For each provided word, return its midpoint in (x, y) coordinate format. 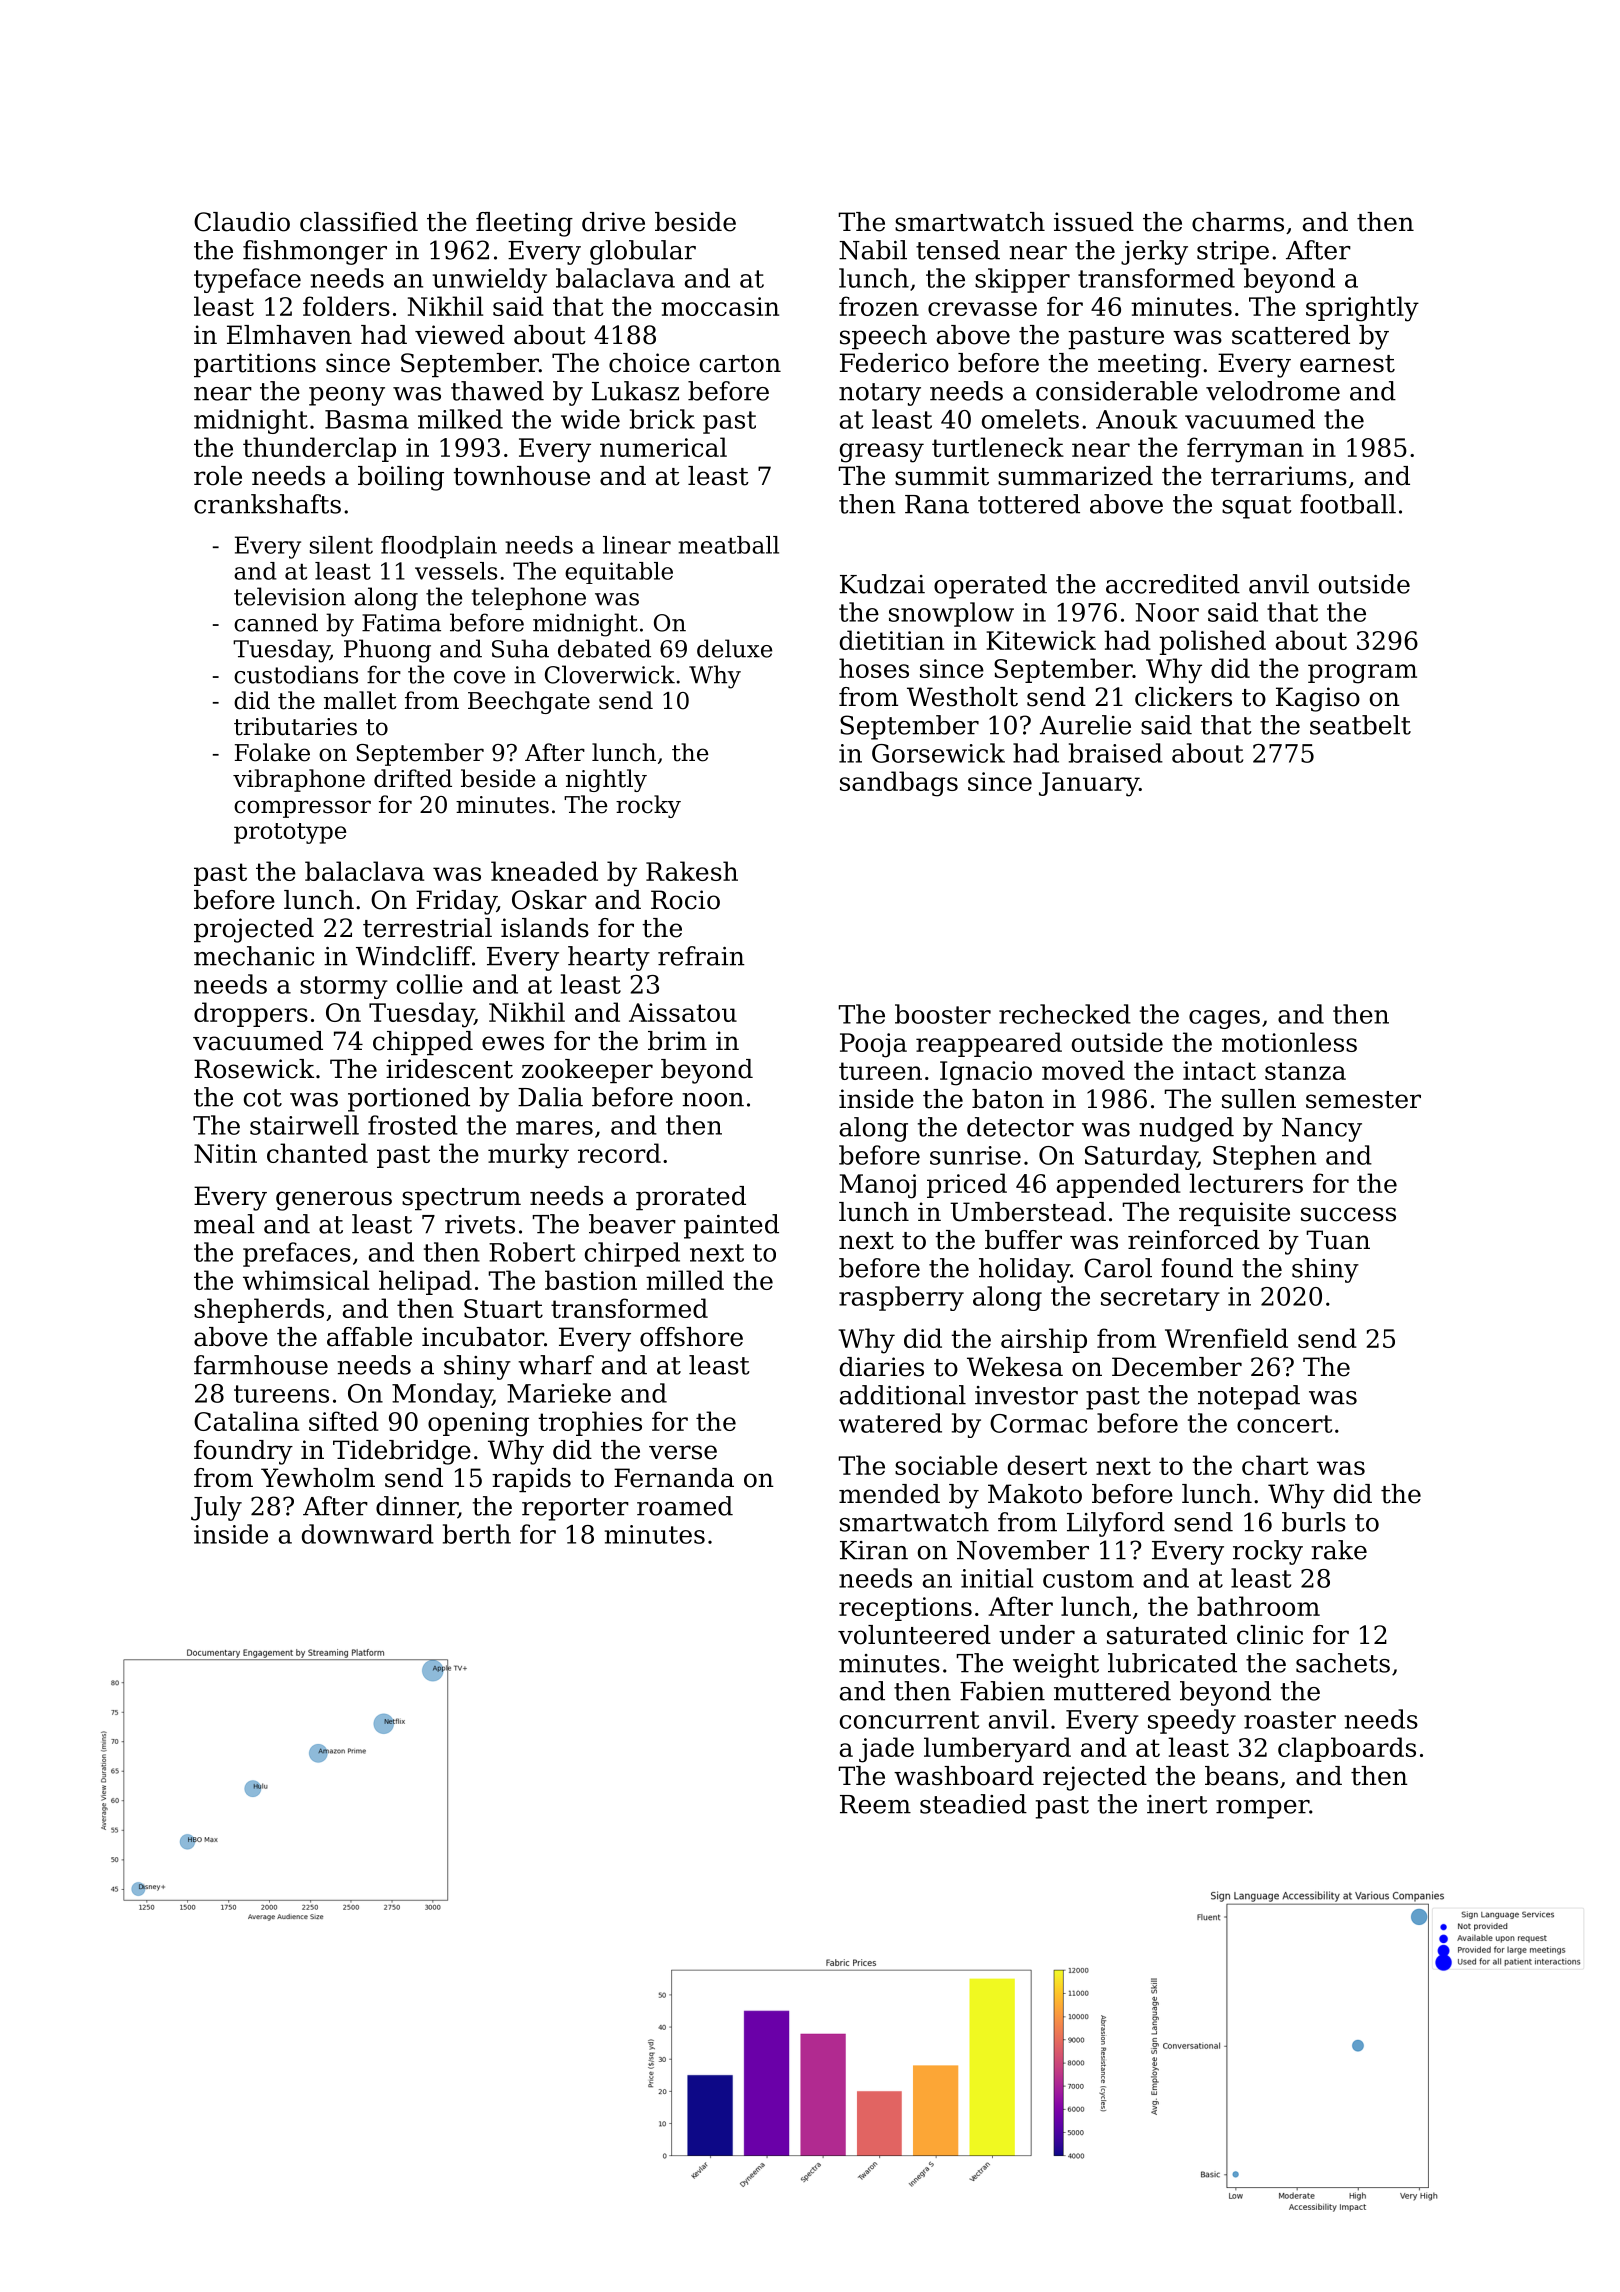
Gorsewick (938, 753)
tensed (958, 250)
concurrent (909, 1720)
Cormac (1038, 1423)
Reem (875, 1804)
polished (1212, 642)
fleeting (524, 224)
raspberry (901, 1298)
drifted (413, 778)
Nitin (225, 1153)
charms (1238, 222)
